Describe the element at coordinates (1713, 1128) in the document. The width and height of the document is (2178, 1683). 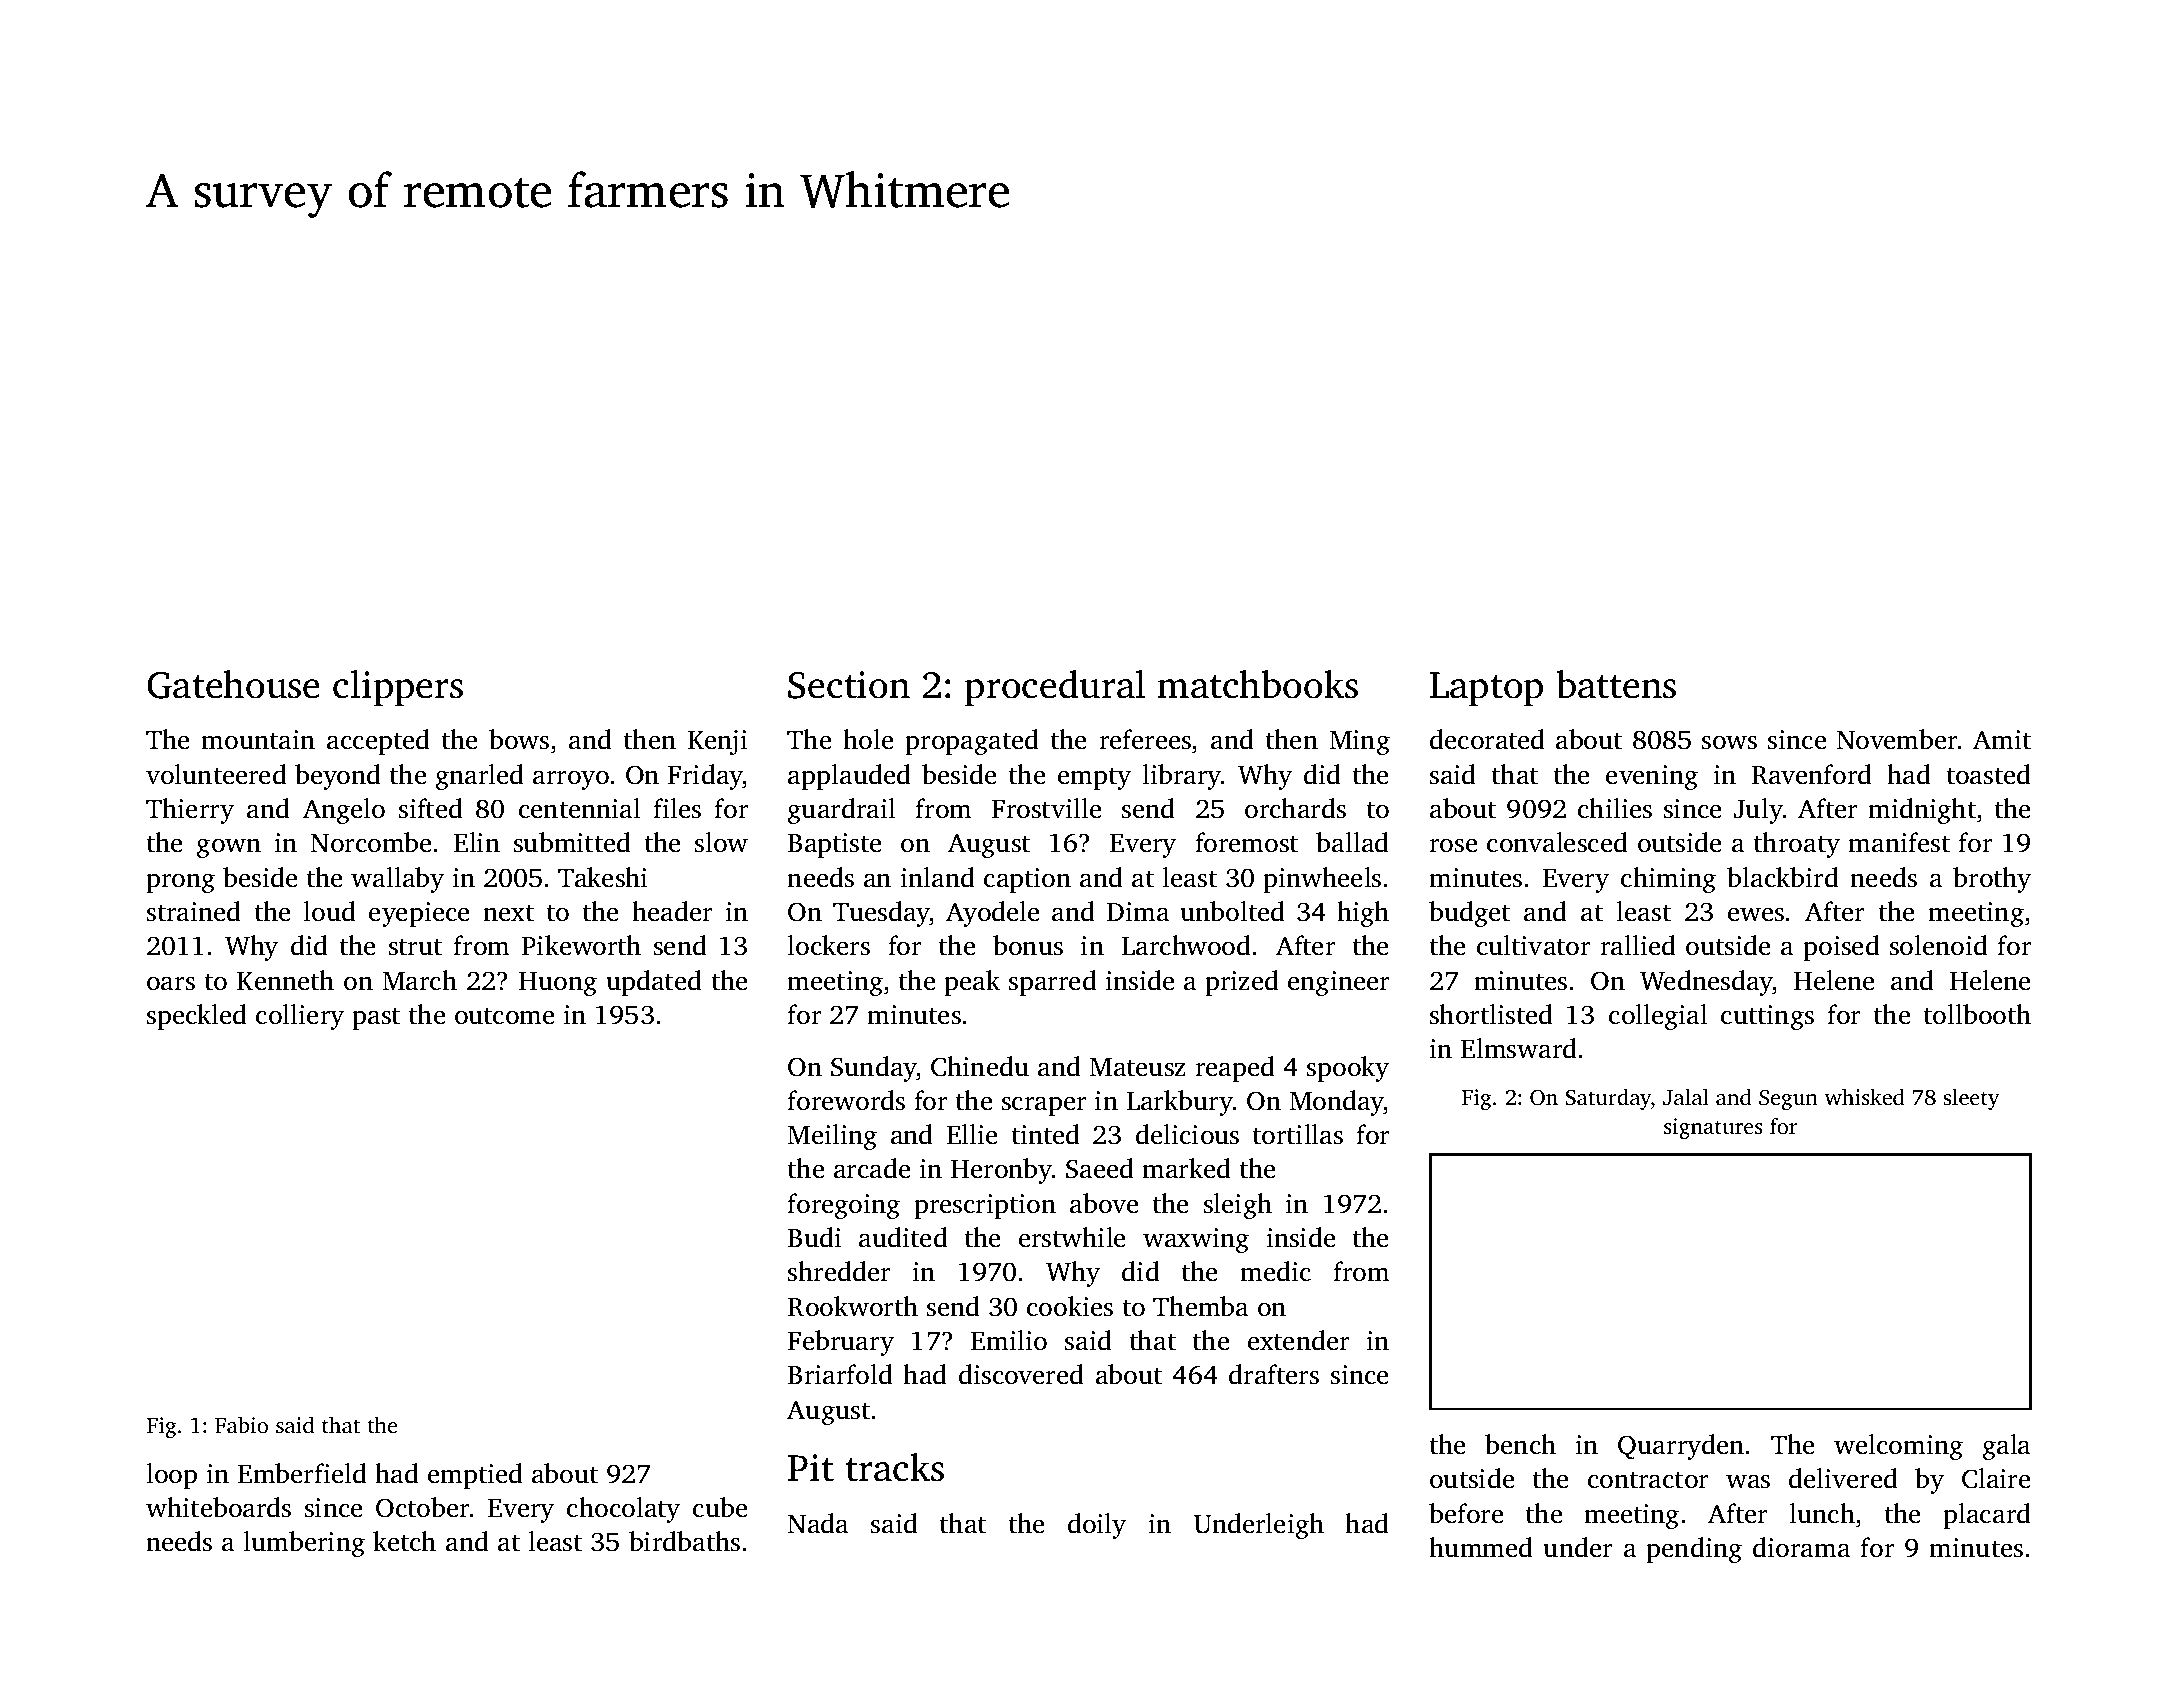
I see `signatures` at that location.
